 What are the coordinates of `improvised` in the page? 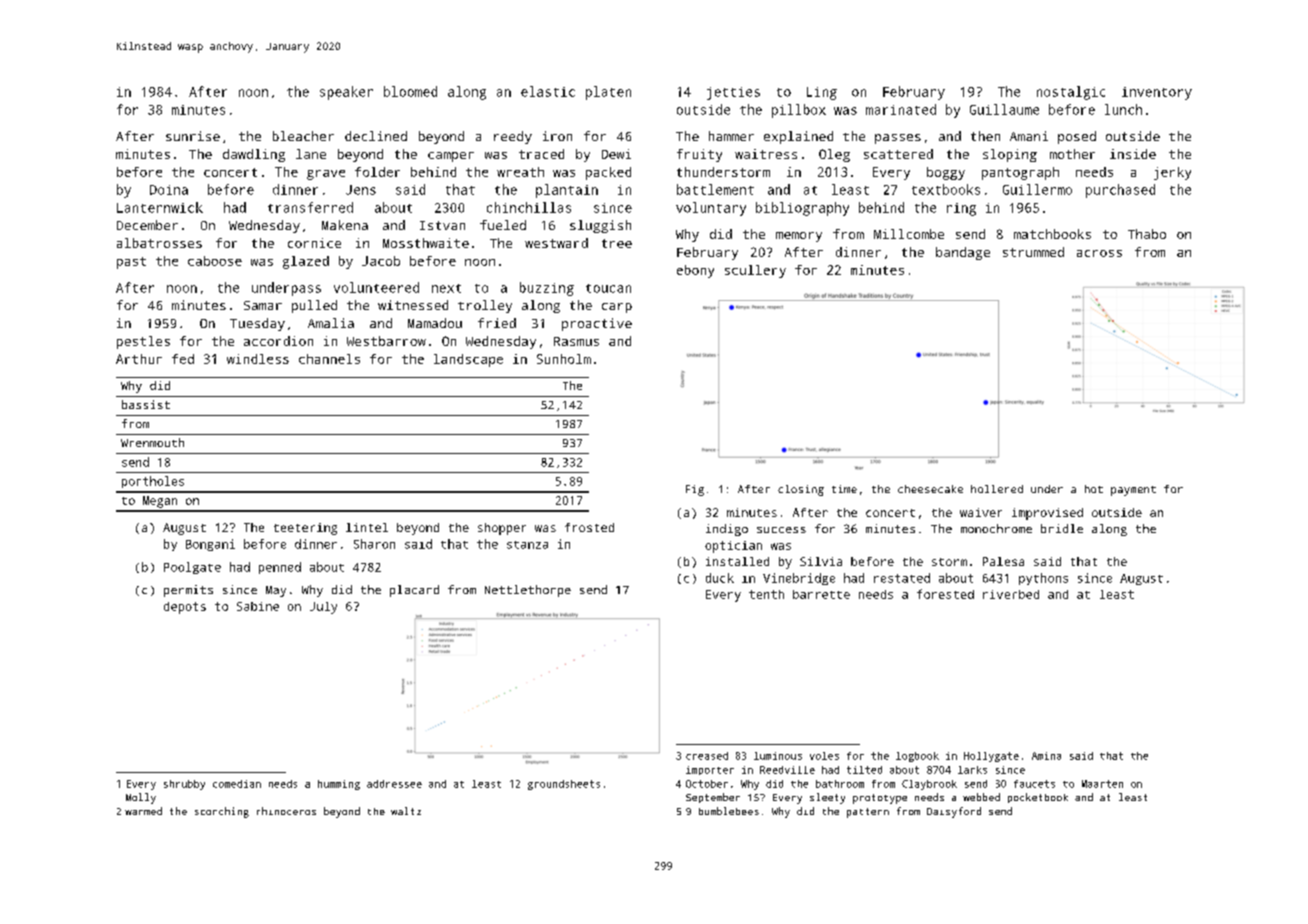 It's located at (1047, 514).
